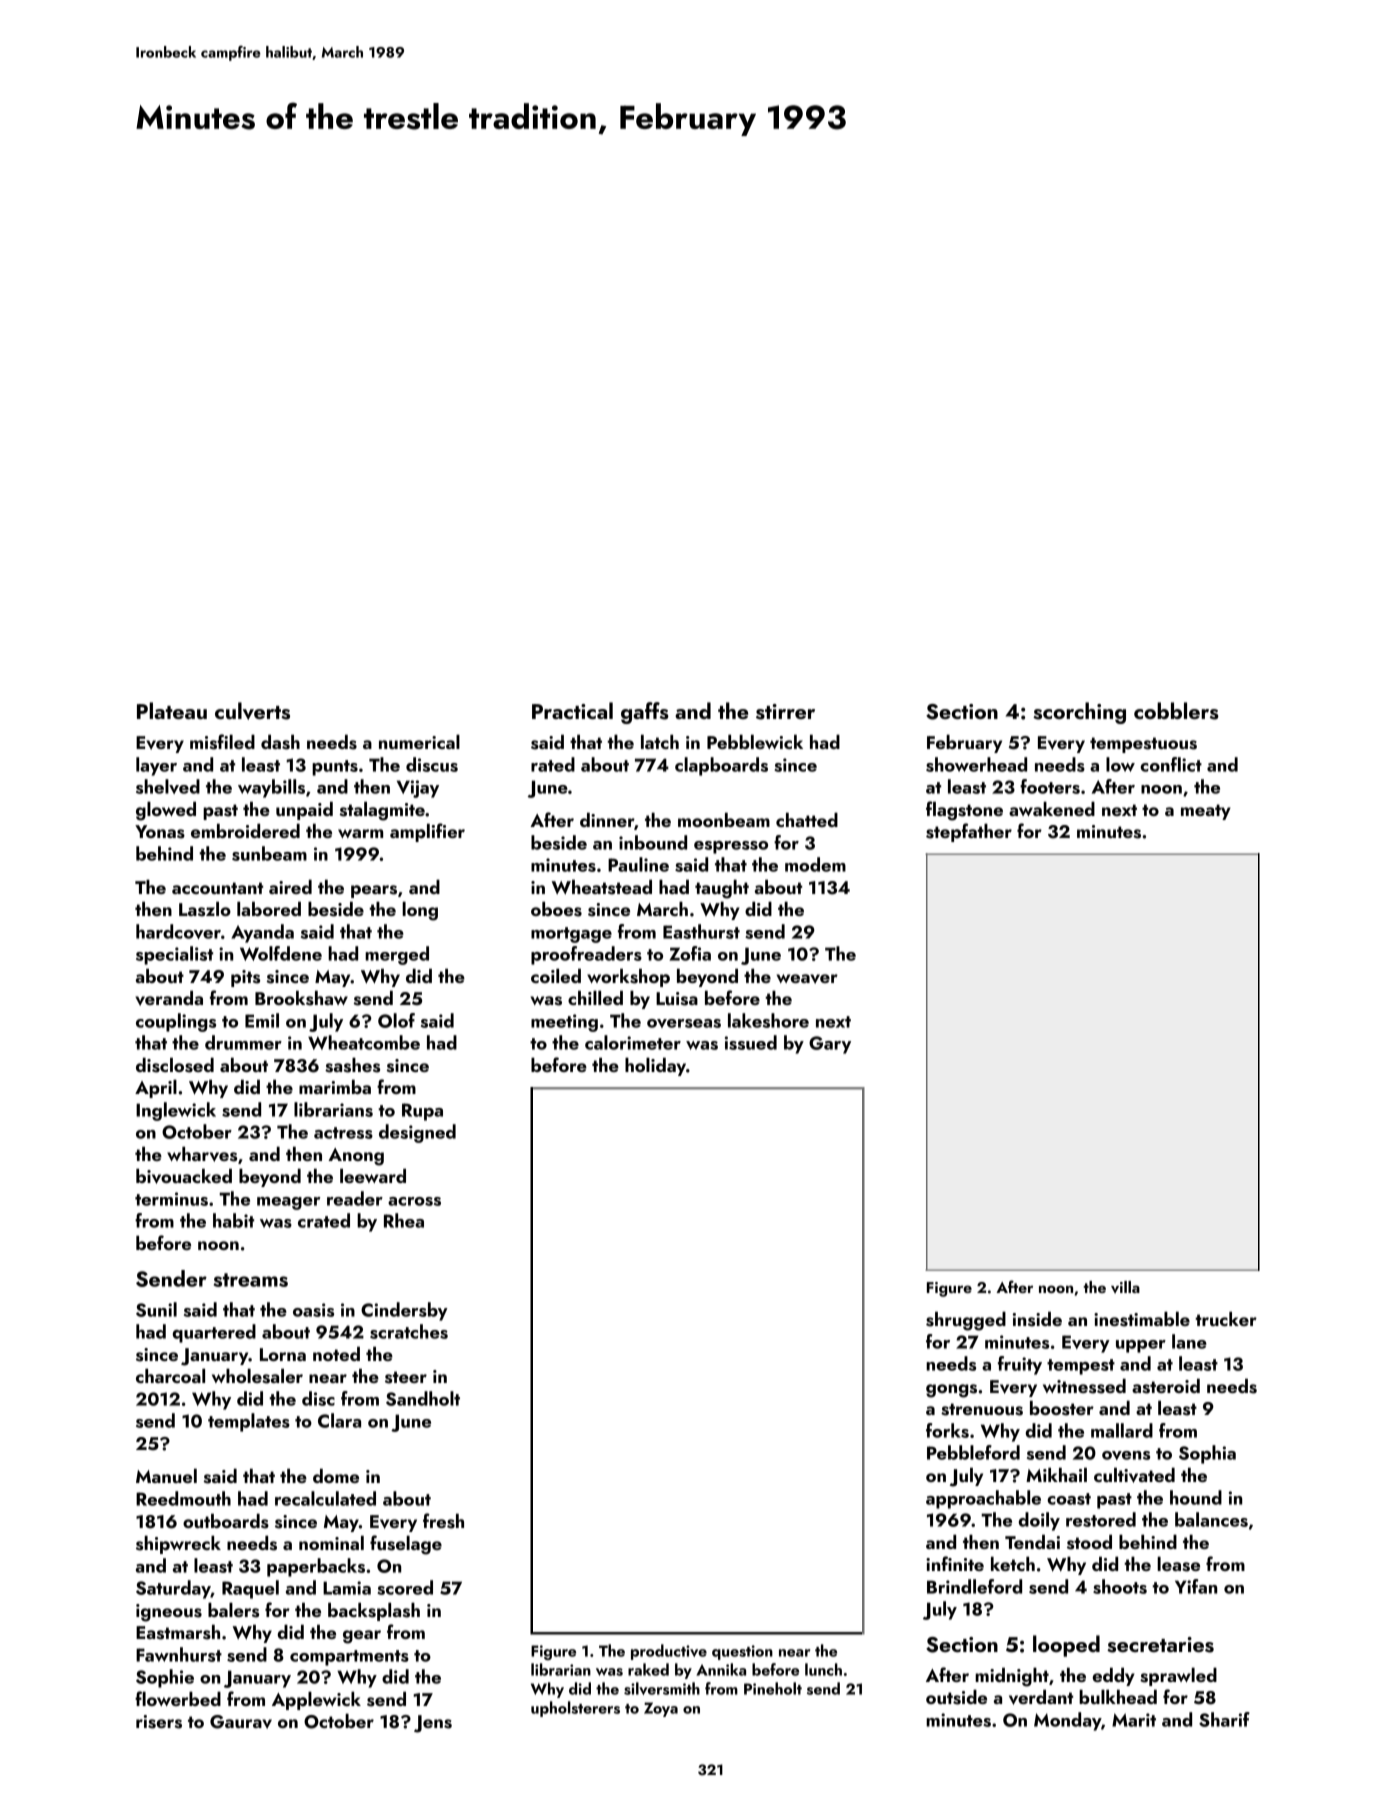 Image resolution: width=1395 pixels, height=1806 pixels. What do you see at coordinates (785, 712) in the screenshot?
I see `stirrer` at bounding box center [785, 712].
